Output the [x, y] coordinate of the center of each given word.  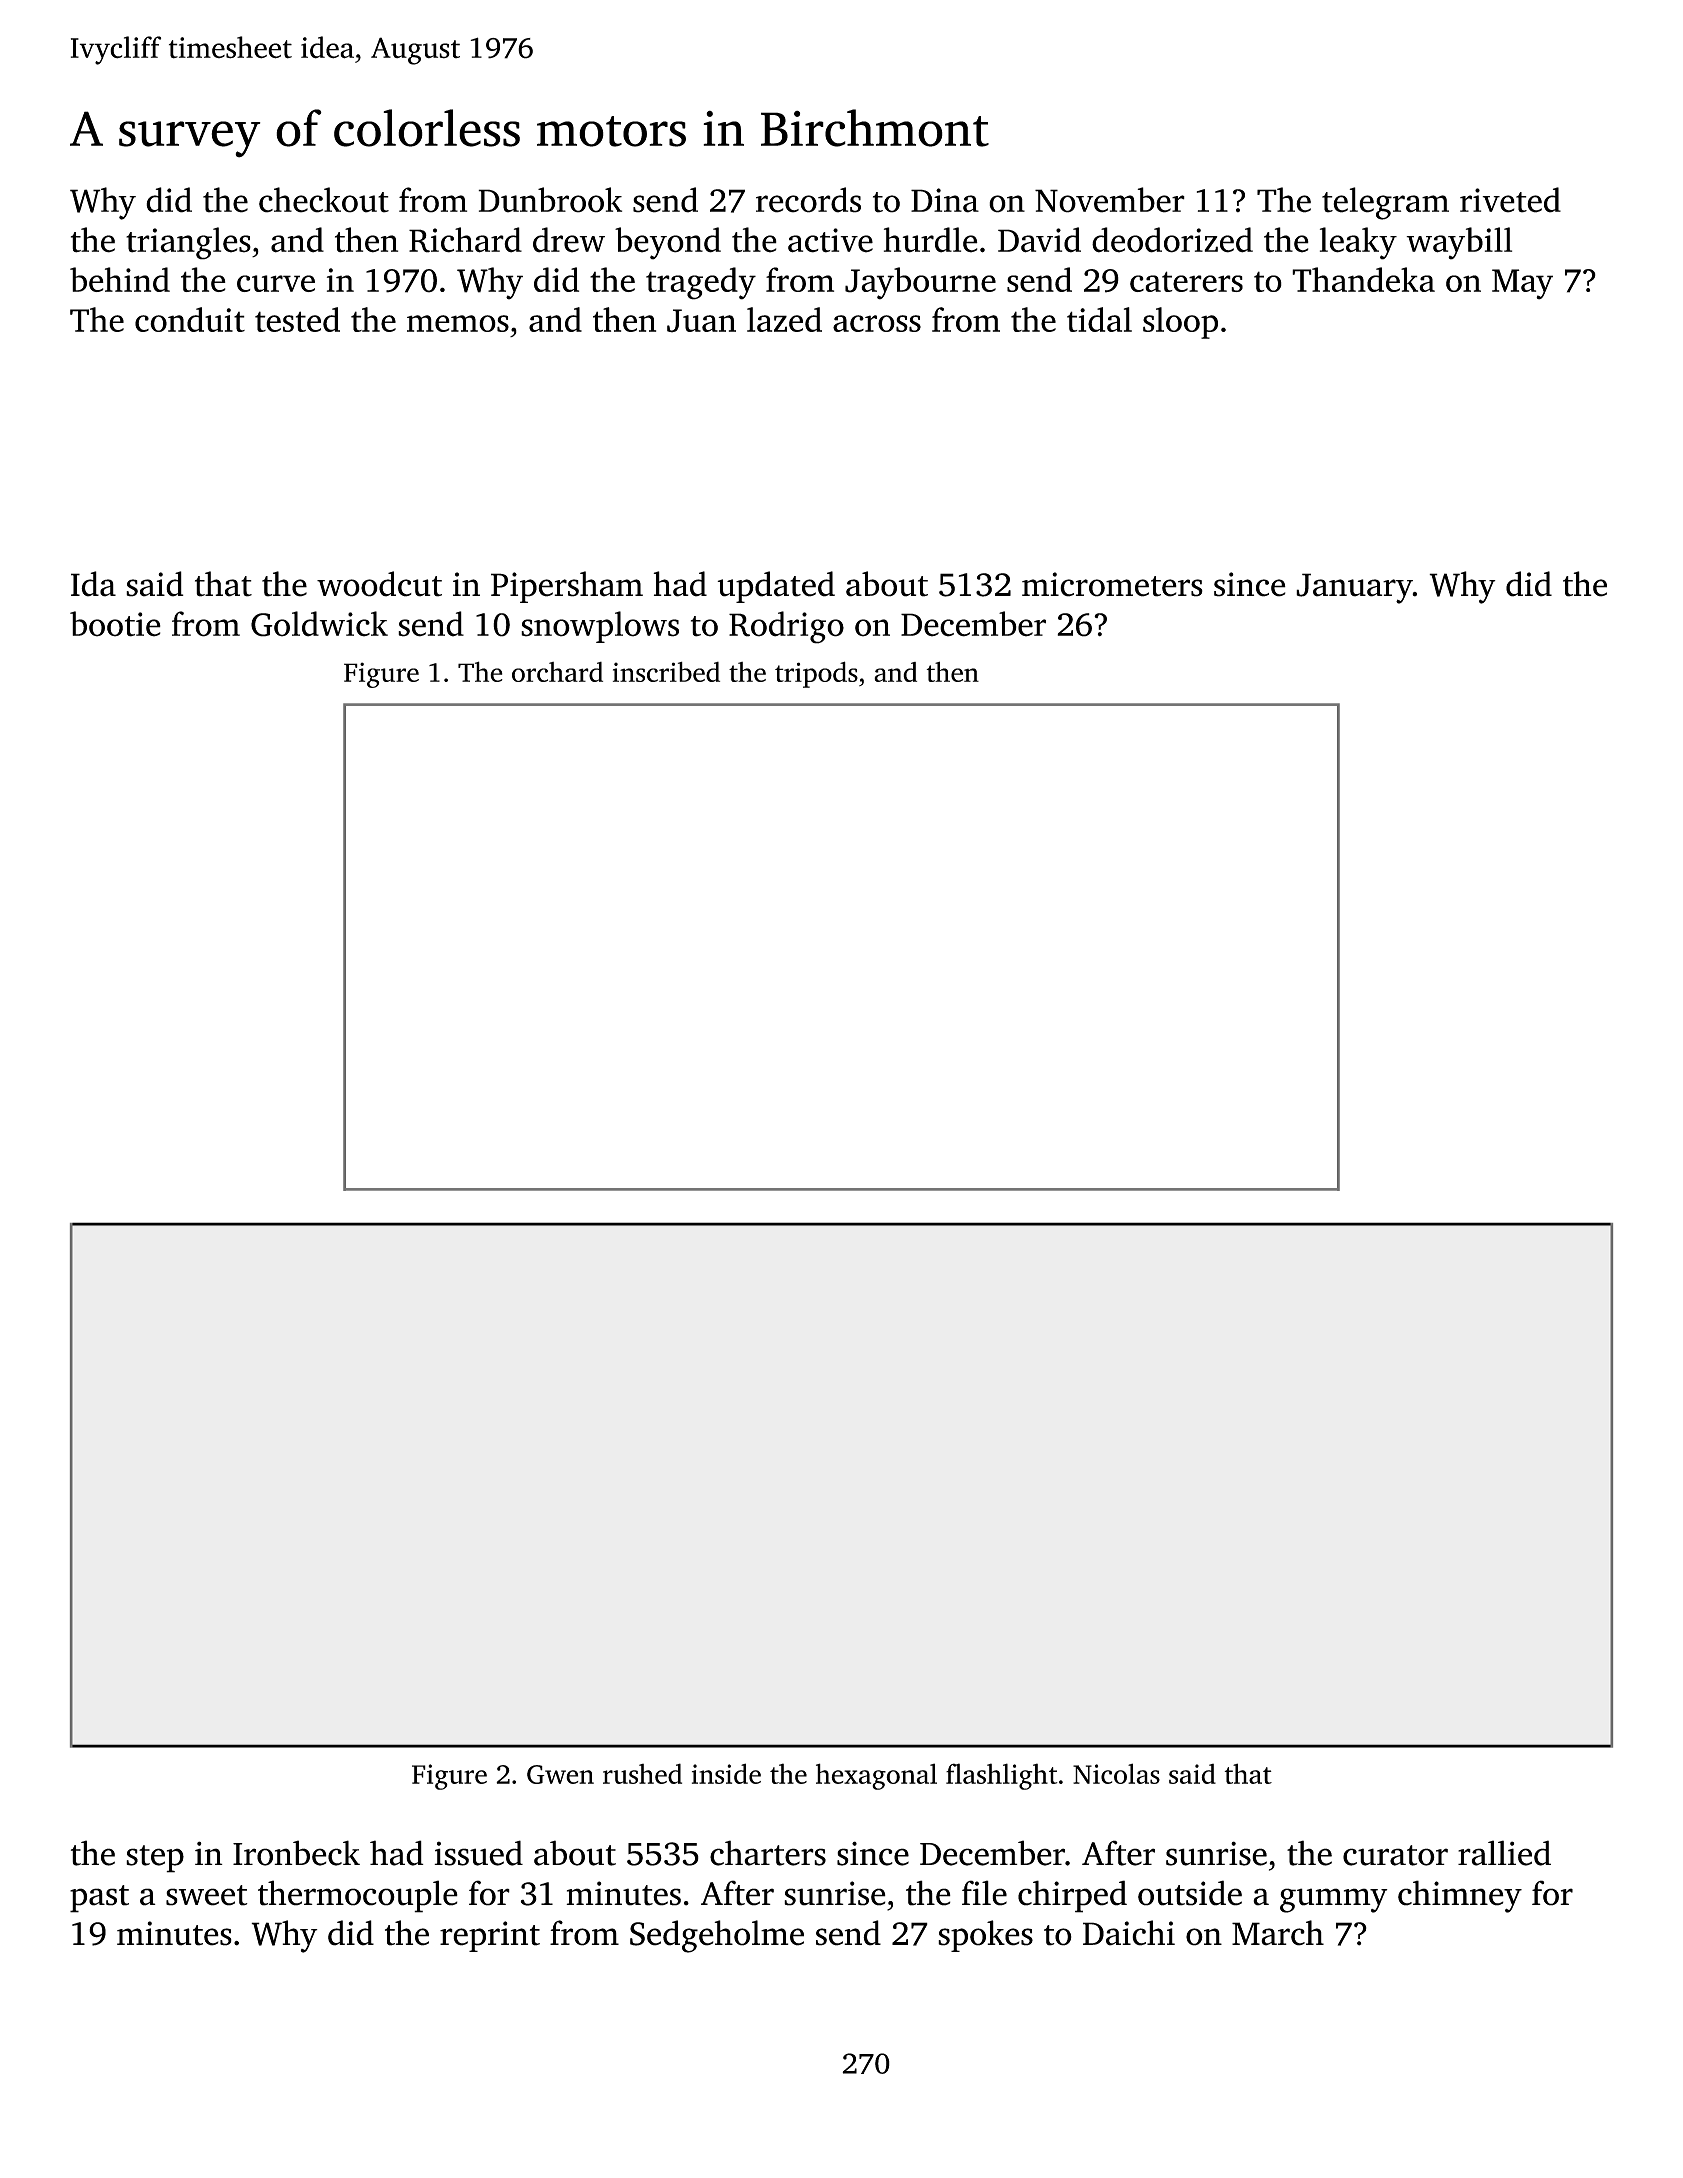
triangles [188, 243]
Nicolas [1116, 1773]
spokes [985, 1936]
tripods [816, 674]
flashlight [1002, 1776]
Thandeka [1363, 279]
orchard [557, 672]
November [1110, 200]
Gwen [560, 1774]
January [1354, 588]
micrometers [1112, 584]
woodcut [379, 584]
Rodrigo [786, 627]
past [99, 1899]
